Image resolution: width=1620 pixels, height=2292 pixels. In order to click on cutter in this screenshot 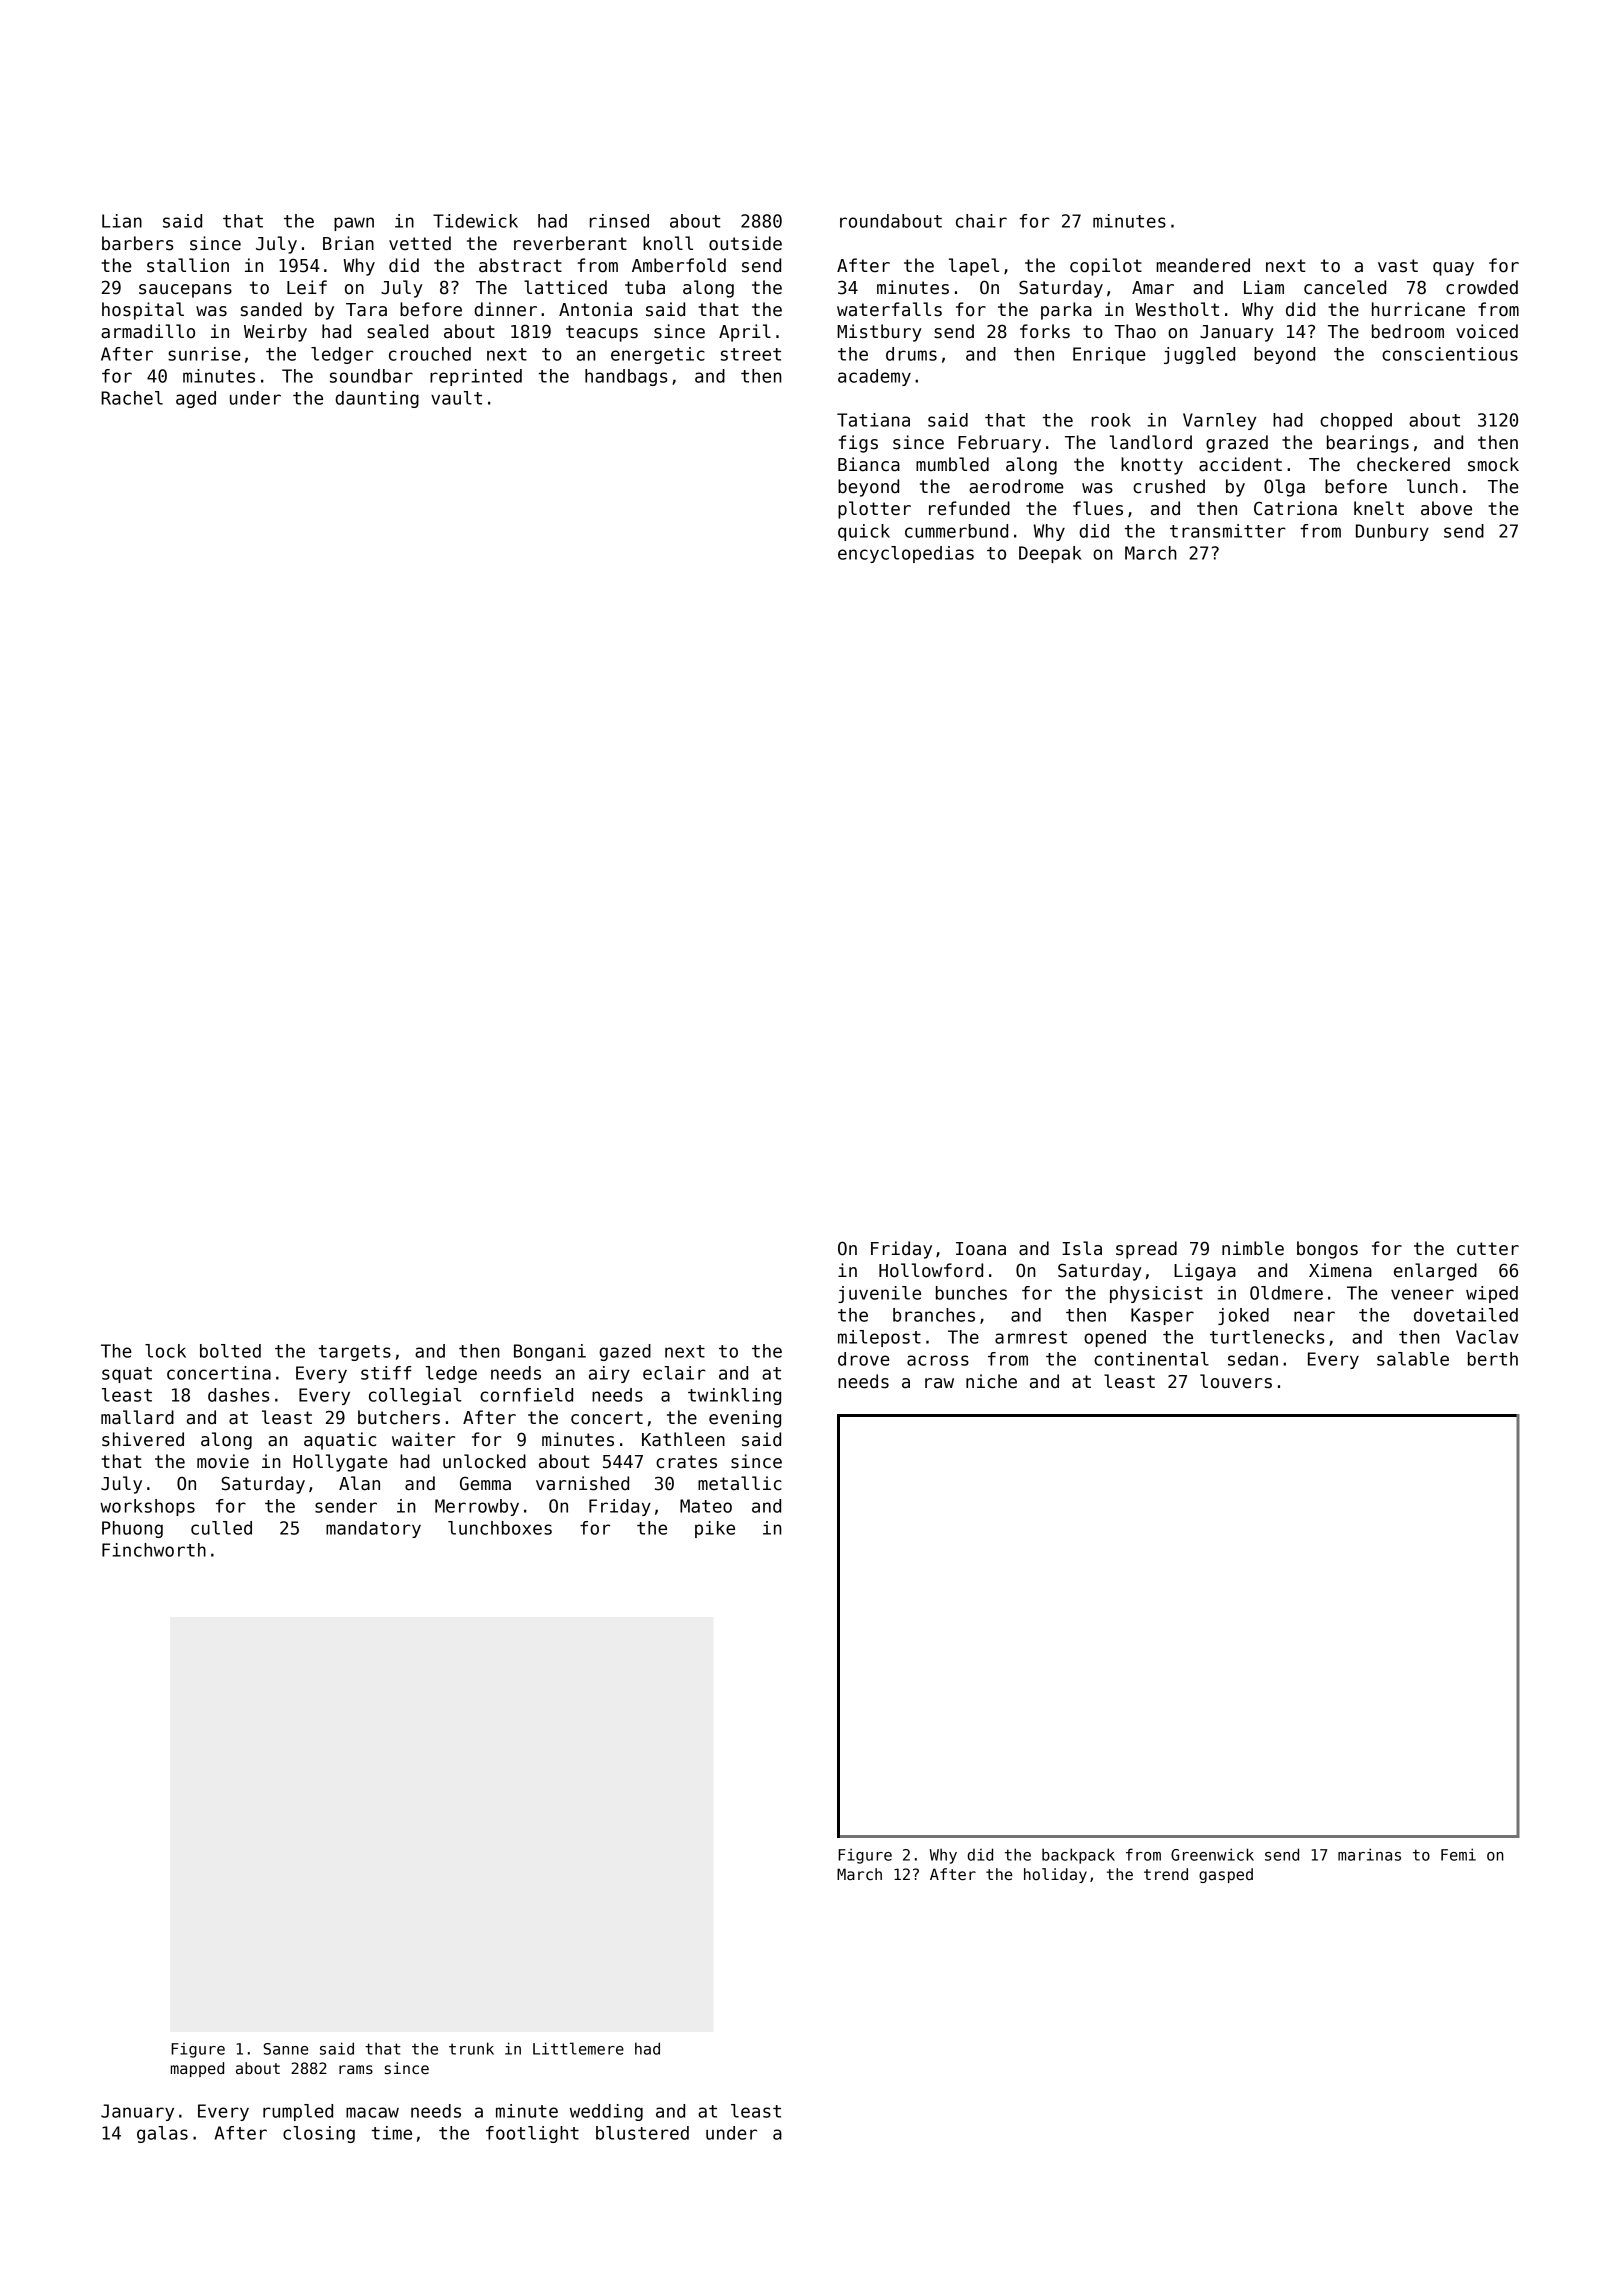, I will do `click(1488, 1249)`.
